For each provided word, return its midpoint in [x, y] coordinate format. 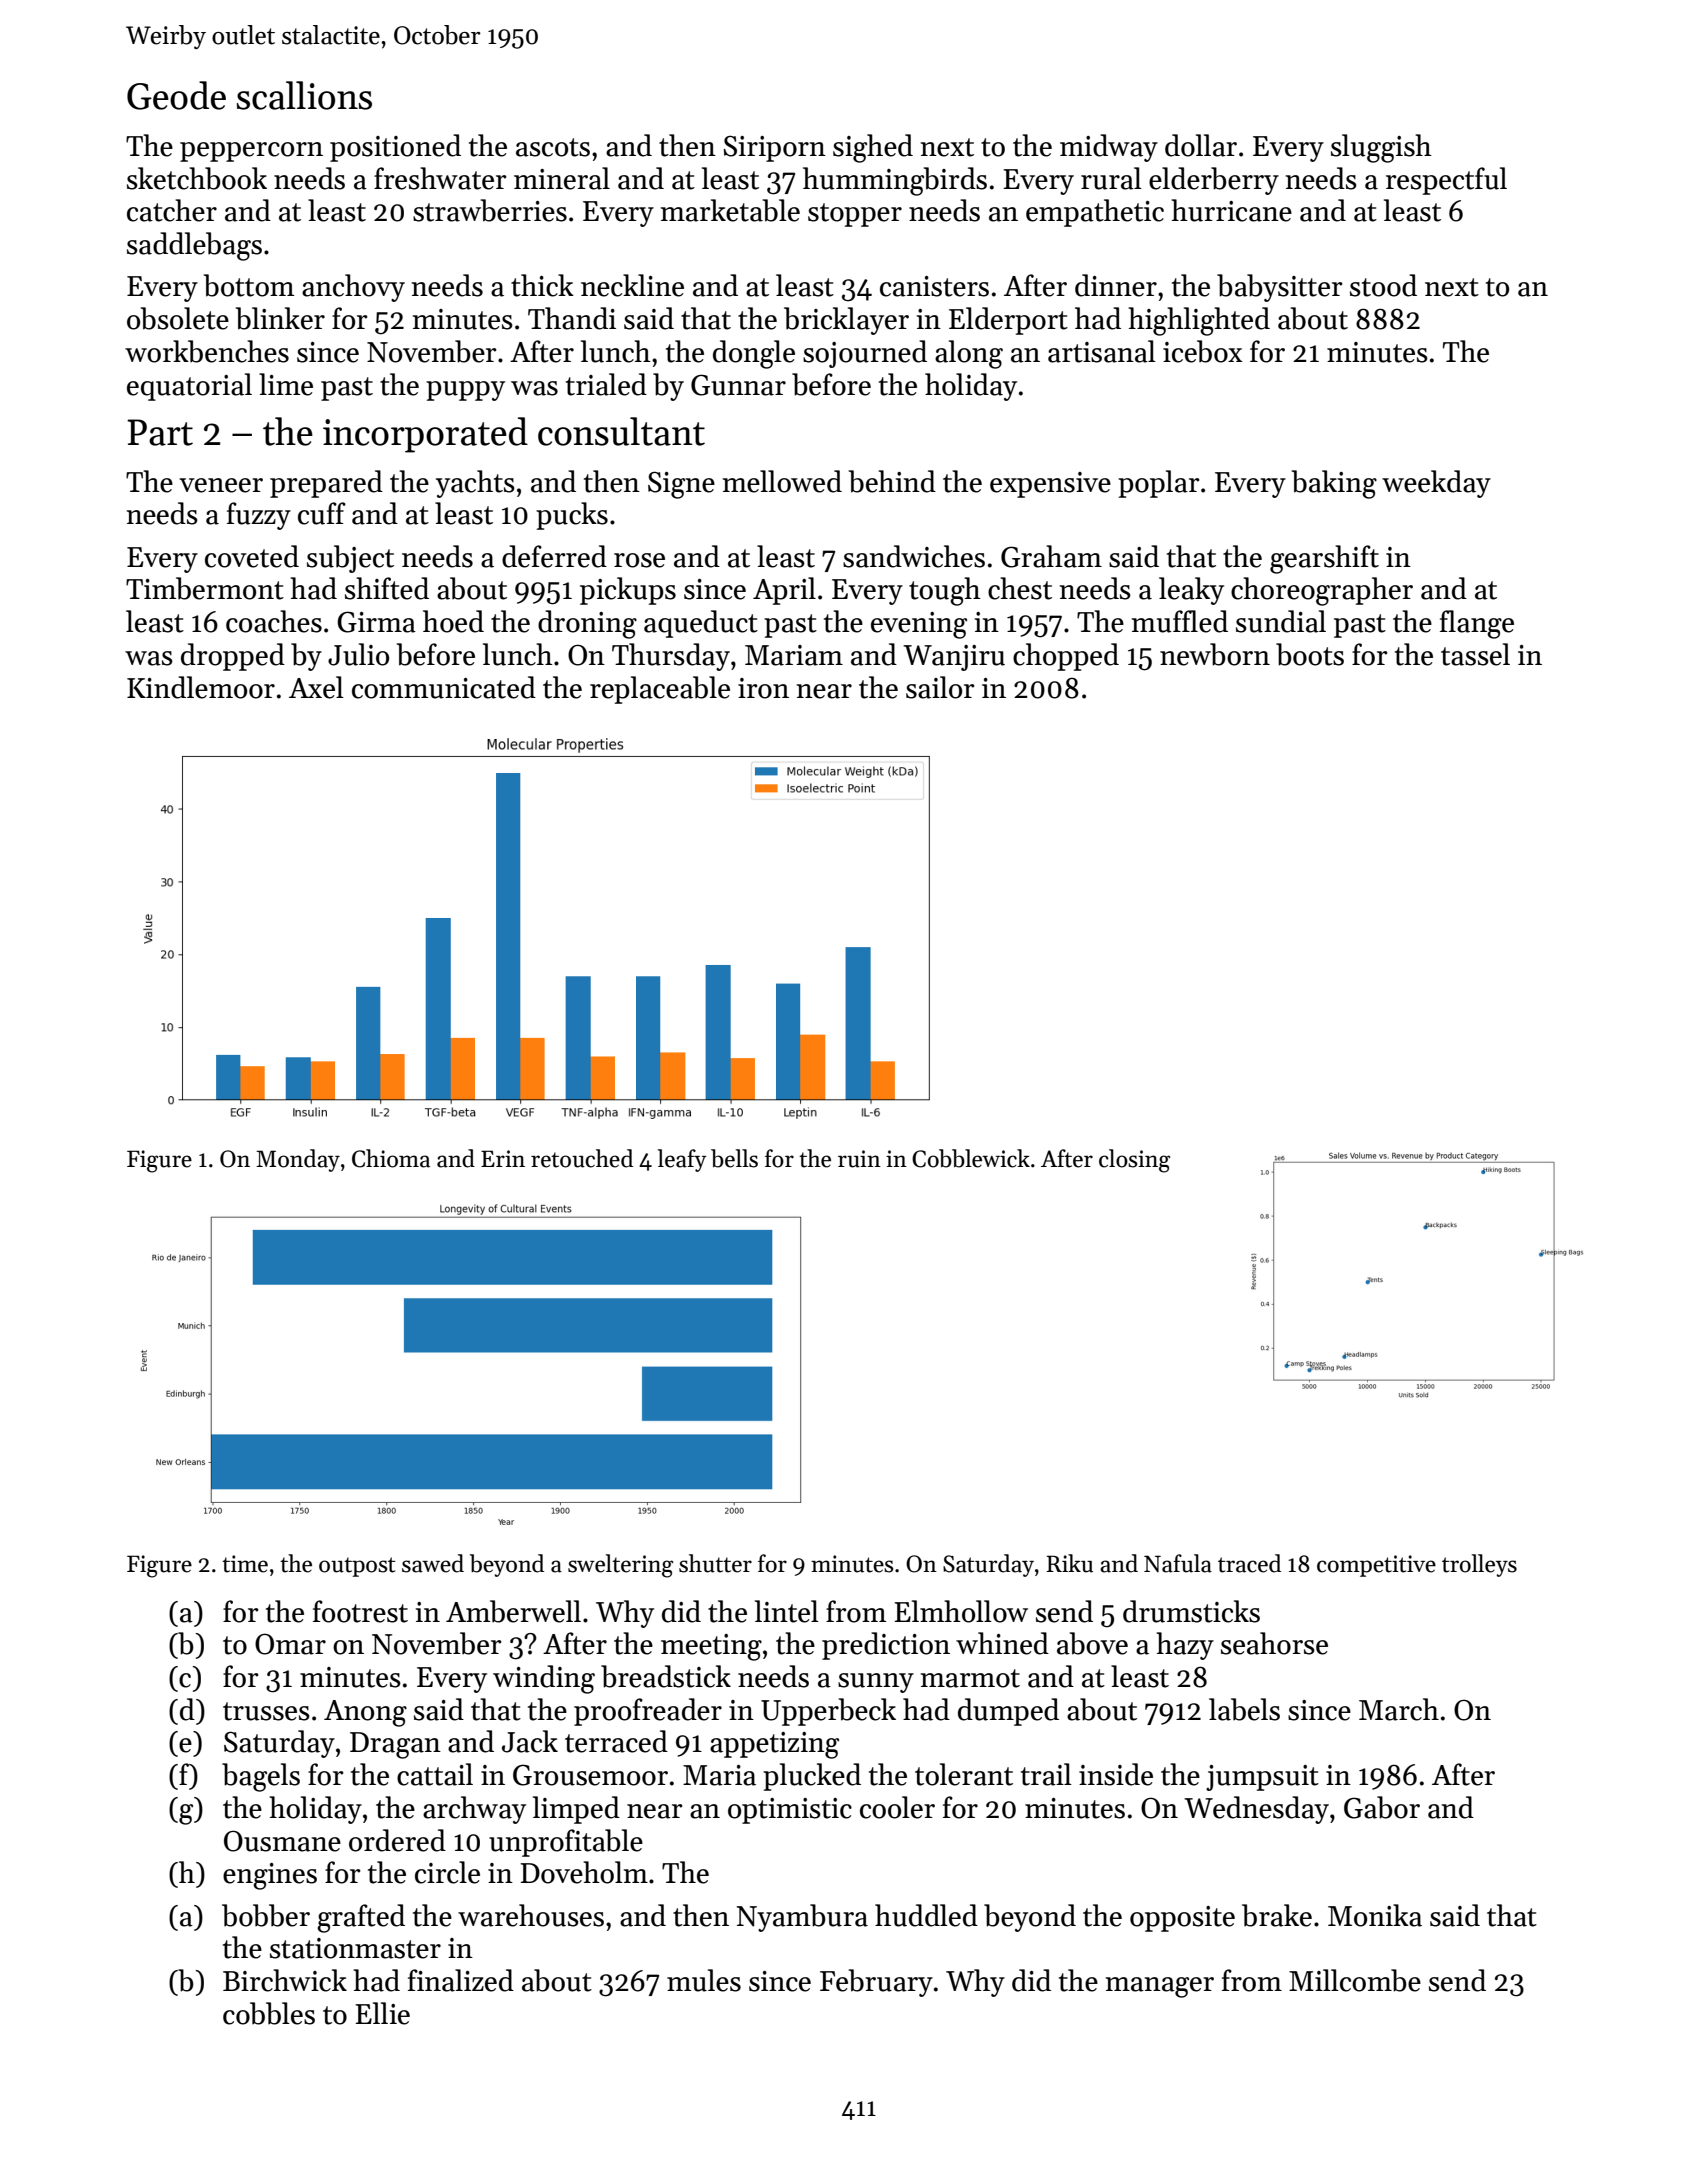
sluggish [1381, 148]
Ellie [382, 2013]
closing [1134, 1161]
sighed [873, 148]
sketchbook [197, 178]
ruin [859, 1159]
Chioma [391, 1158]
